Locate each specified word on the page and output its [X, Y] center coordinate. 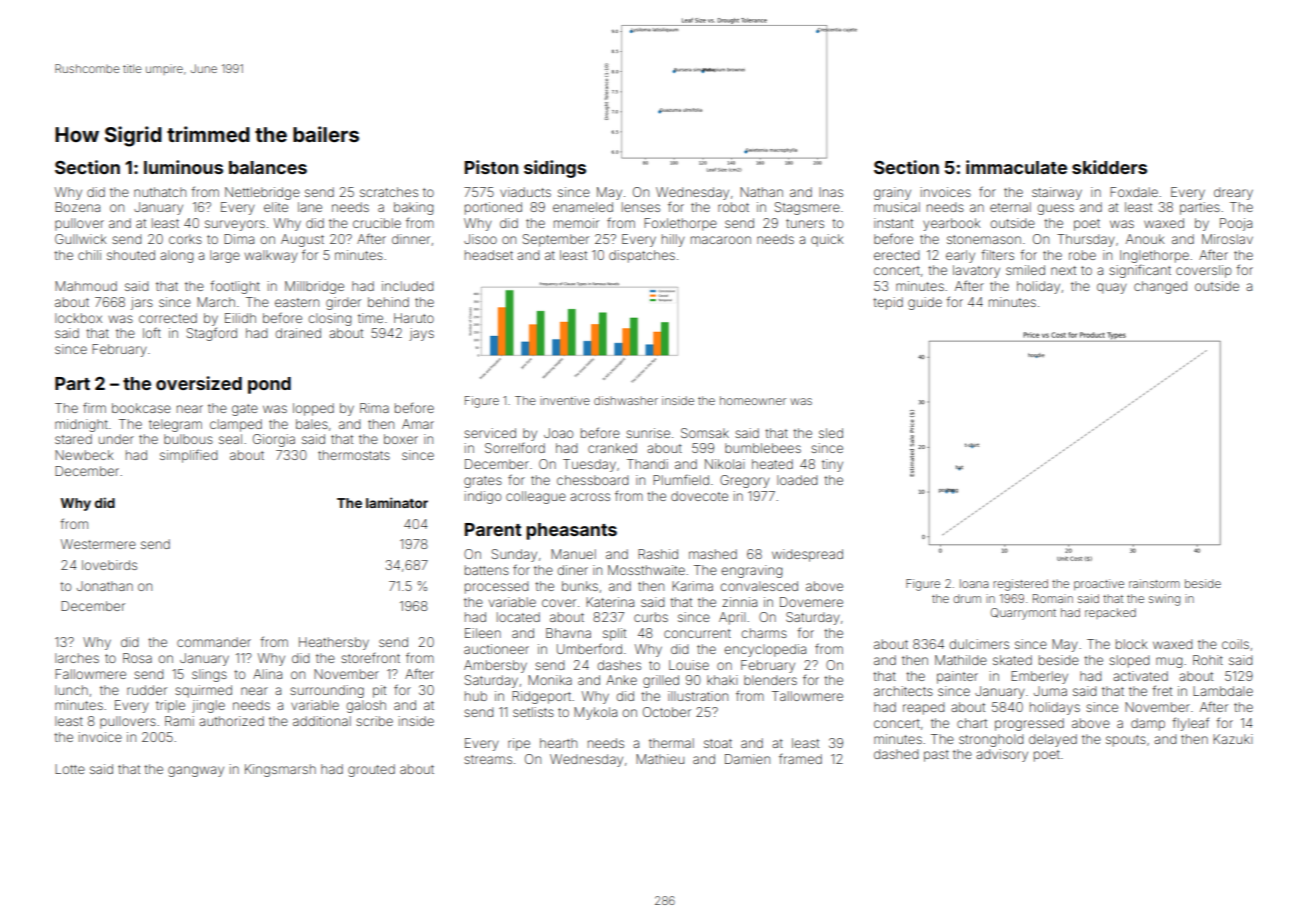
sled [831, 433]
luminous [183, 167]
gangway [196, 771]
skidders [1109, 167]
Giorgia [274, 440]
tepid [888, 303]
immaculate [1016, 167]
